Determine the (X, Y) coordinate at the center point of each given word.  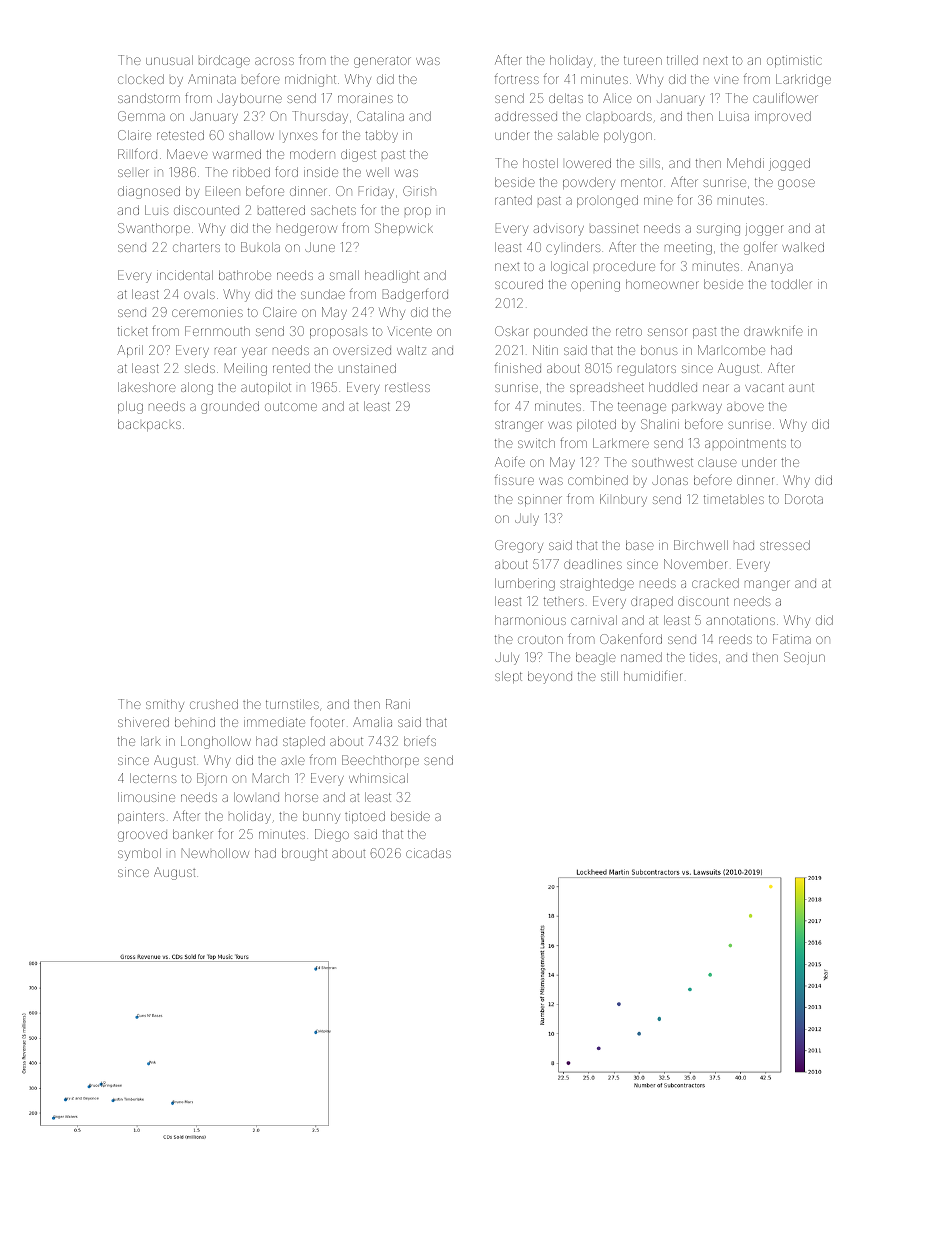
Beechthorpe (380, 761)
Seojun (804, 658)
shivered (143, 722)
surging (718, 229)
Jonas (670, 480)
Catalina (380, 116)
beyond (550, 677)
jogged (789, 164)
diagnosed (149, 192)
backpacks (149, 425)
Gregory (519, 546)
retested (180, 135)
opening (595, 285)
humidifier (652, 676)
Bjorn (212, 779)
